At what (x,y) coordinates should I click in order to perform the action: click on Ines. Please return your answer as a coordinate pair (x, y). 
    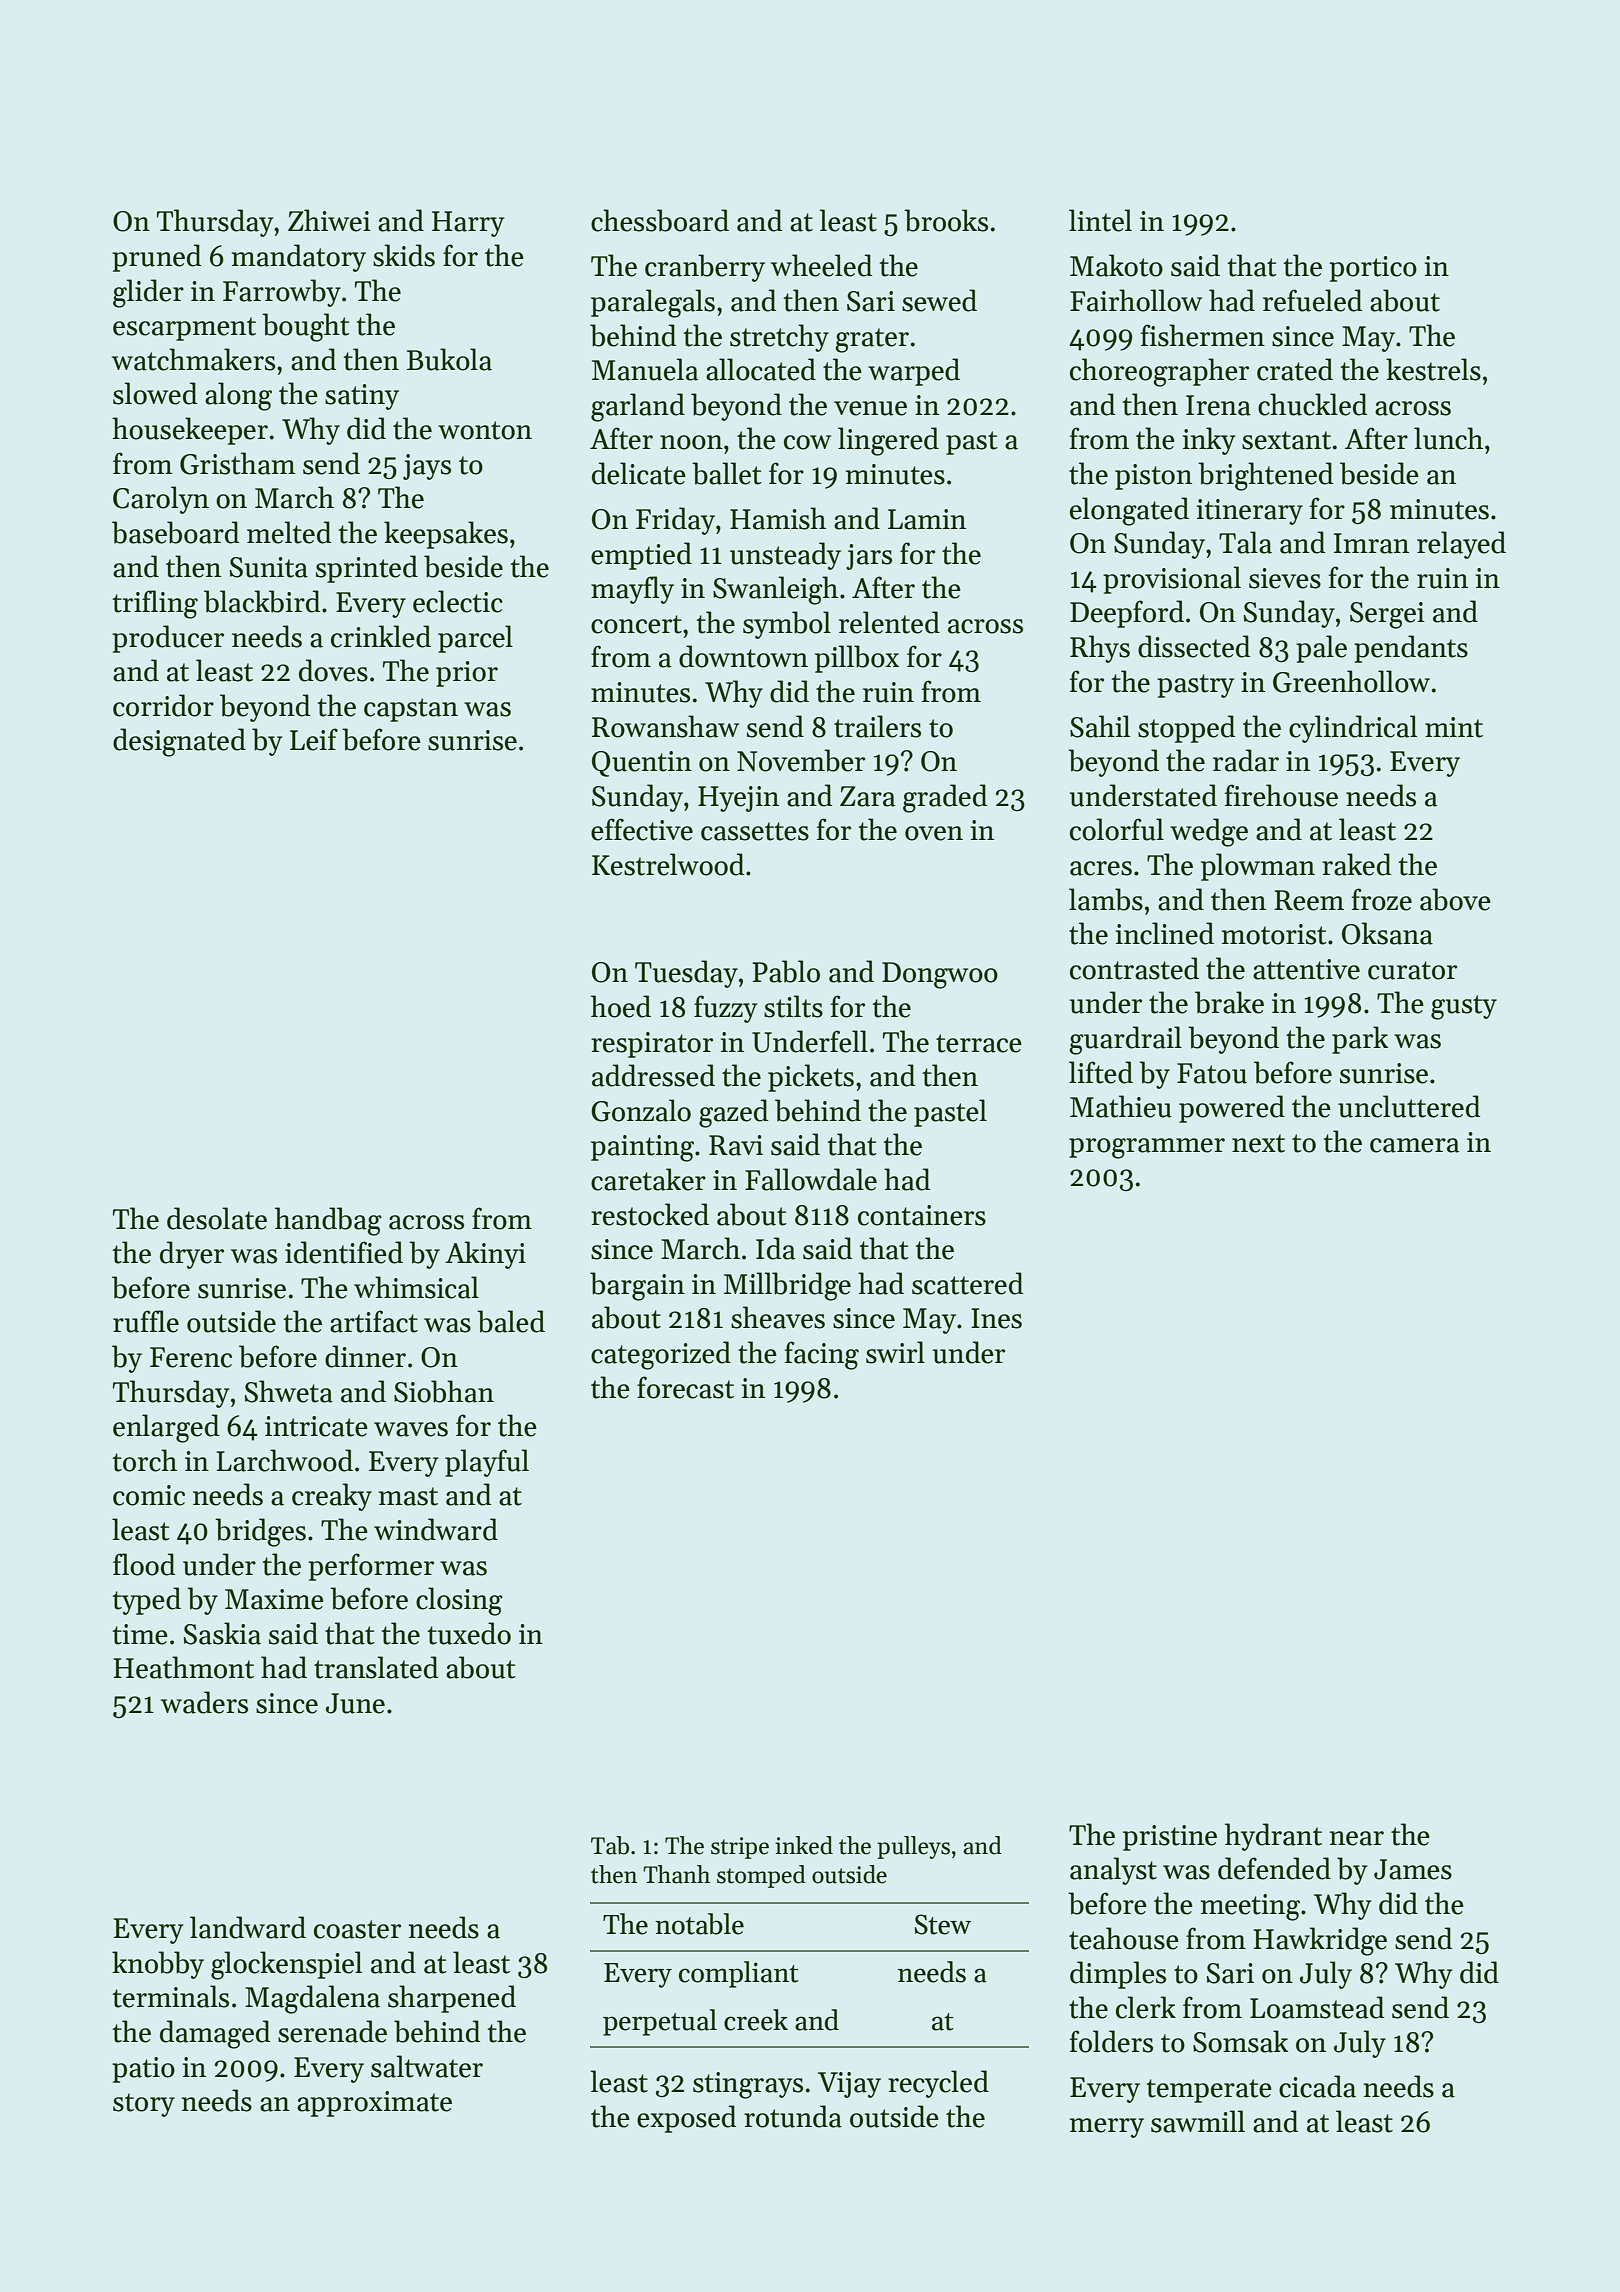
    Looking at the image, I should click on (996, 1318).
